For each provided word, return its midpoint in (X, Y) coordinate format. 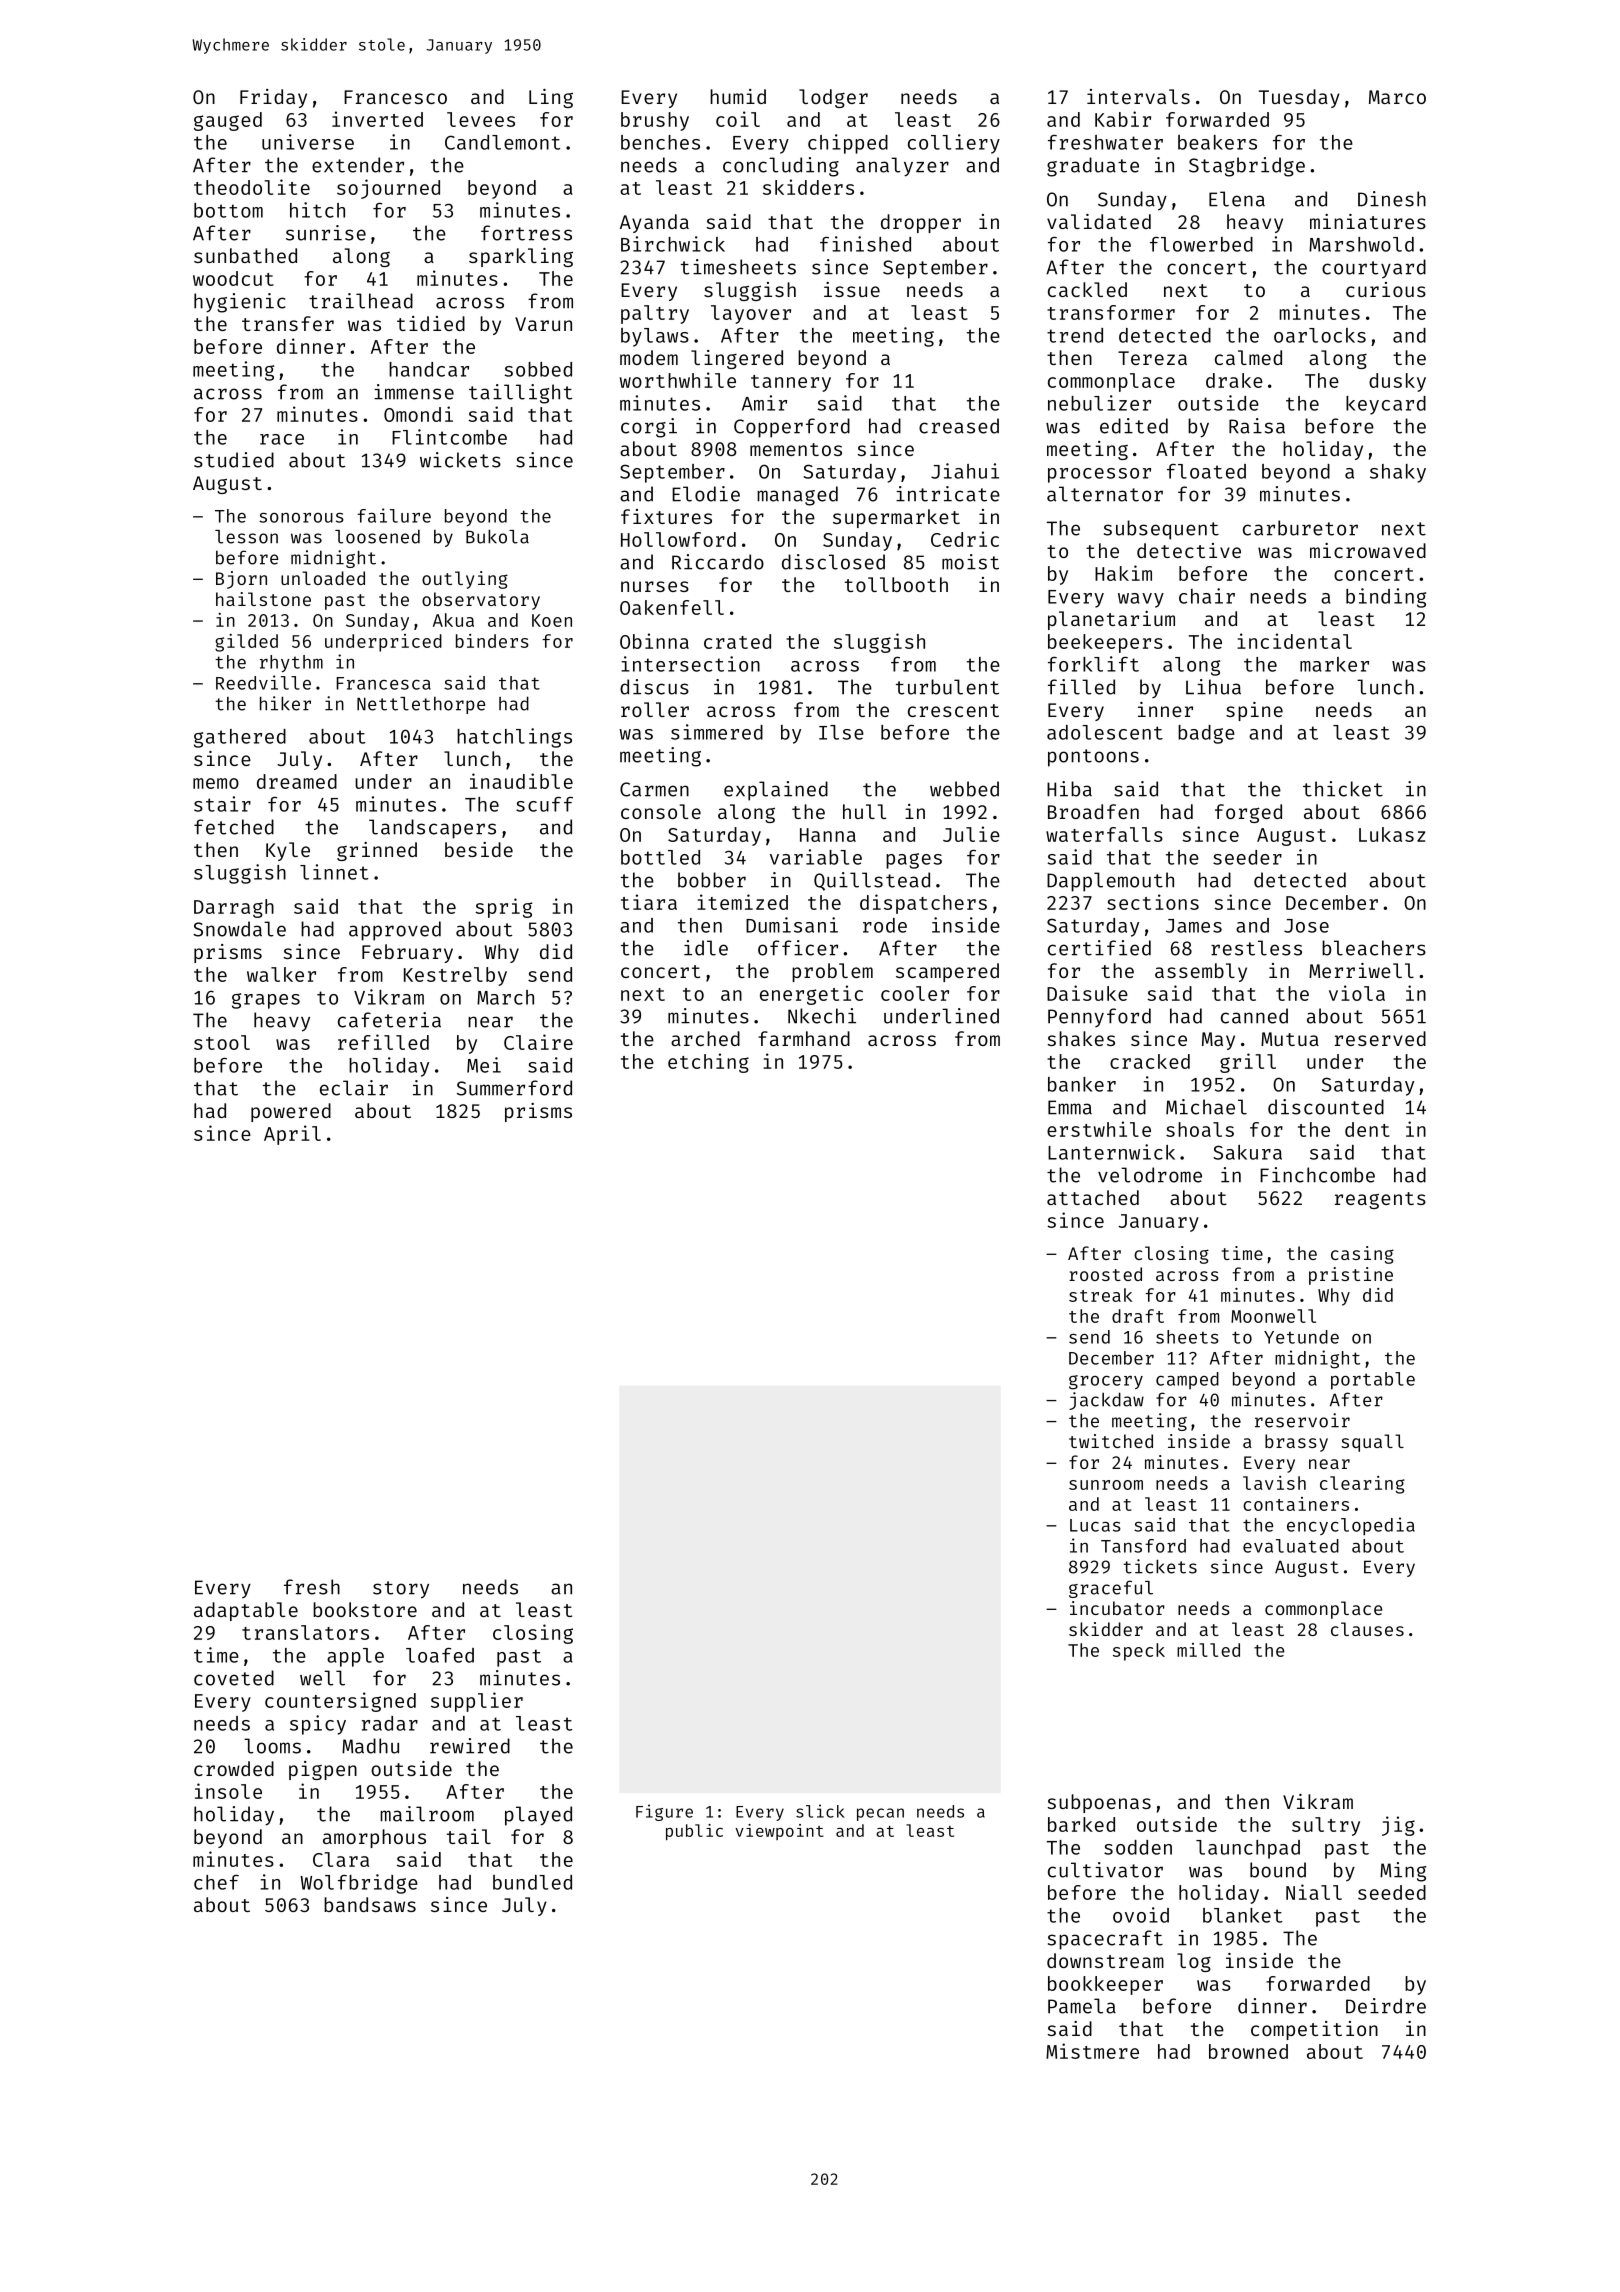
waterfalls (1104, 834)
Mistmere (1092, 2051)
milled (1208, 1650)
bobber (712, 880)
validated (1099, 221)
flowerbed (1201, 244)
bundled (532, 1882)
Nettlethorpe (421, 705)
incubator (1117, 1608)
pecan (880, 1814)
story (401, 1590)
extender (358, 165)
